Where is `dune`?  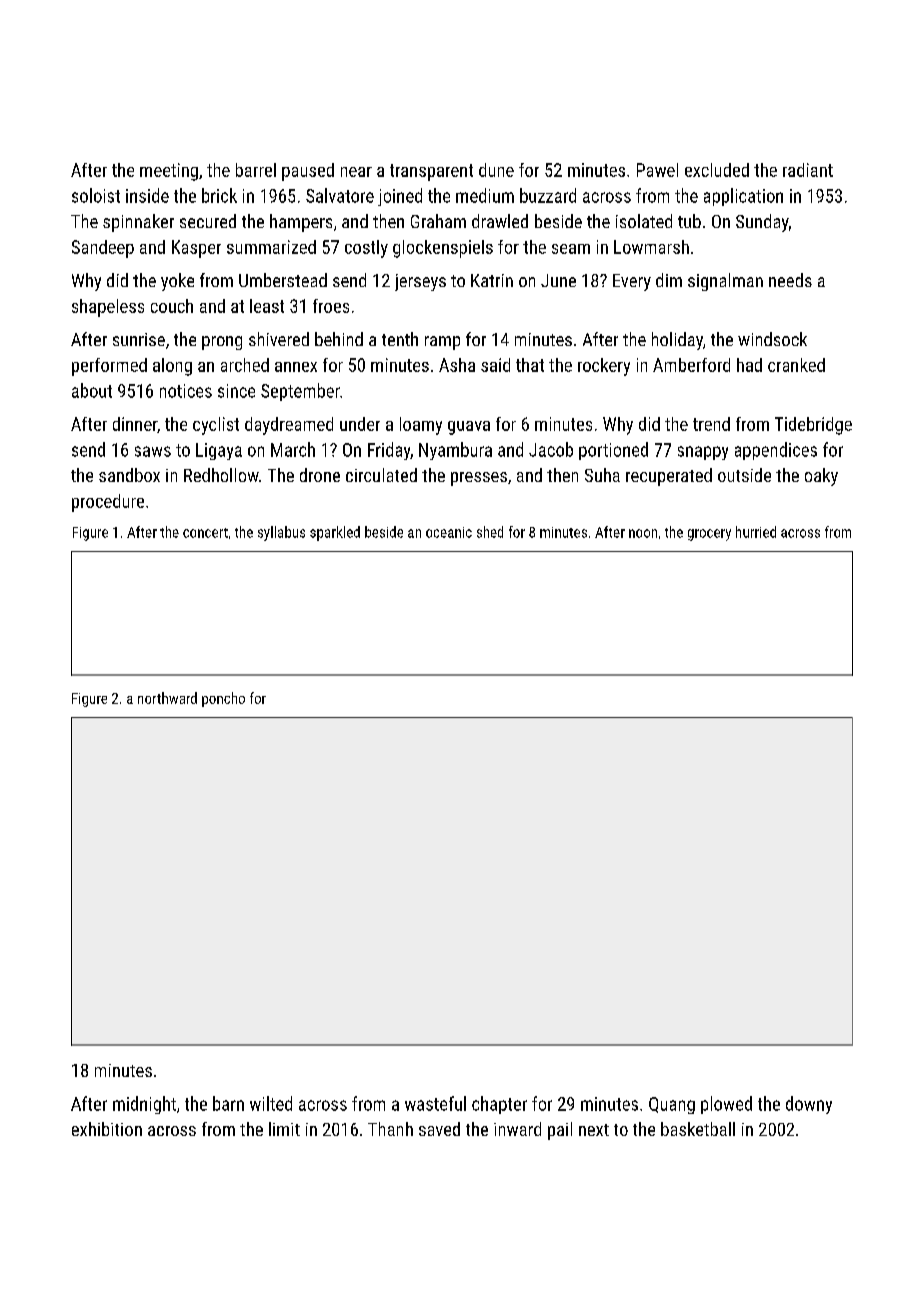
dune is located at coordinates (496, 170).
